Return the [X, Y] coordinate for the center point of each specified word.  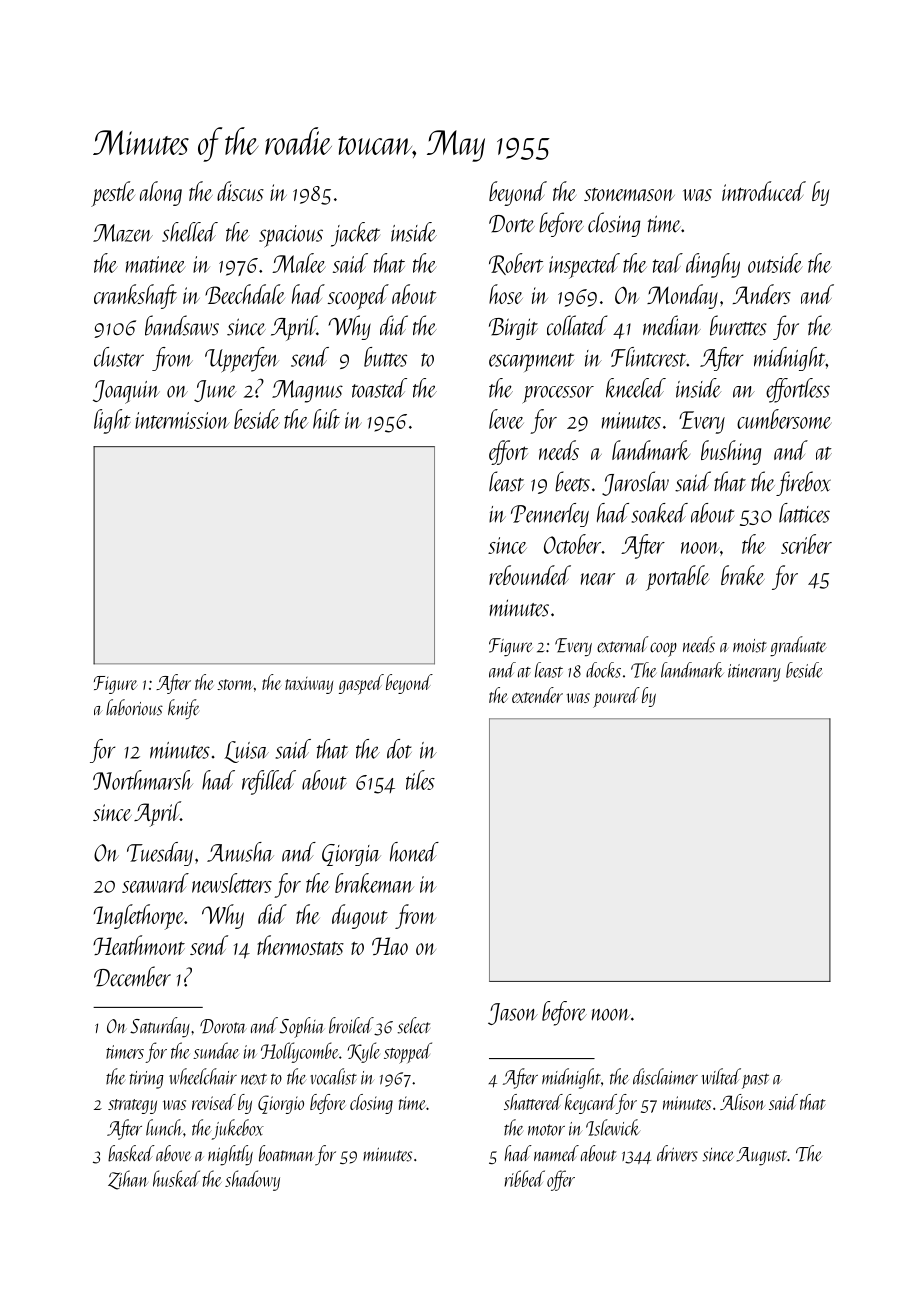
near [598, 579]
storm [235, 684]
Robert [516, 264]
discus [240, 191]
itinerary [754, 673]
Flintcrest [648, 357]
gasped [361, 684]
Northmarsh [143, 780]
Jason [513, 1014]
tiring [147, 1080]
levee [506, 419]
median [672, 325]
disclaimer [665, 1076]
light [112, 421]
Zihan [128, 1180]
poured [616, 697]
